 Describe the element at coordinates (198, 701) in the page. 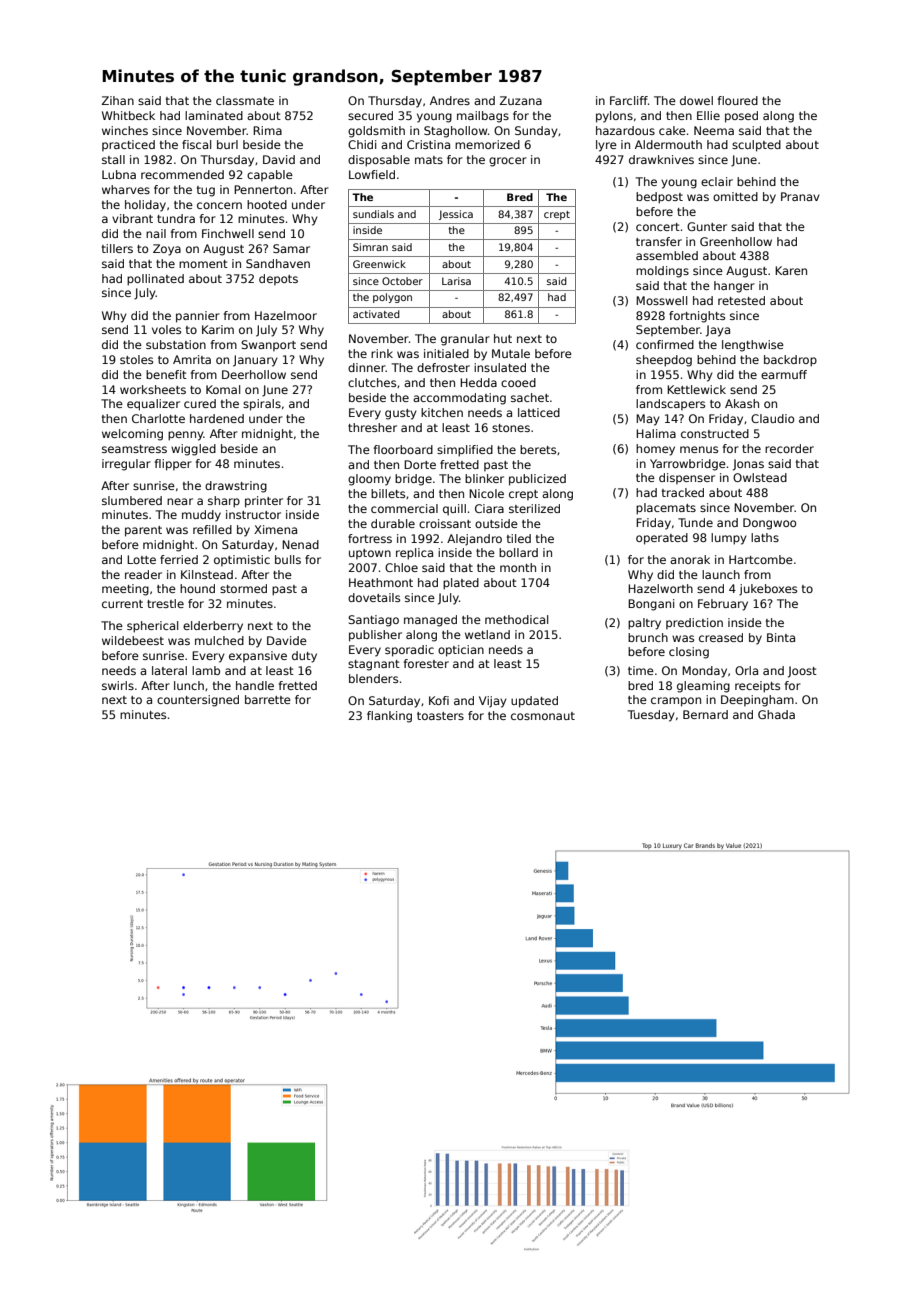

I see `countersigned` at that location.
